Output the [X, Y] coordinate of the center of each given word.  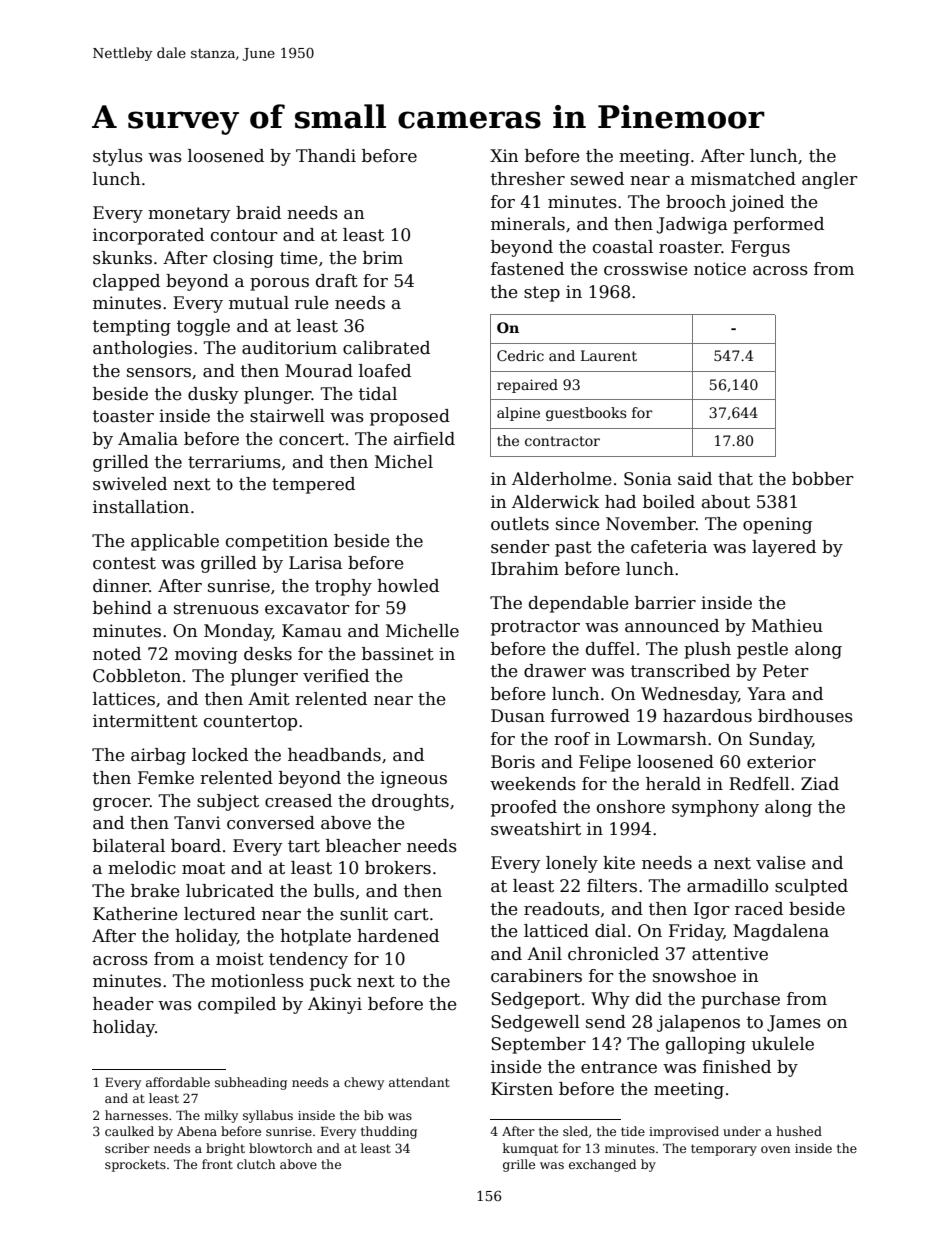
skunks [122, 258]
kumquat [530, 1149]
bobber [823, 479]
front [217, 1164]
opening [777, 525]
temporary [724, 1150]
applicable [175, 542]
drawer [555, 671]
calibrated [386, 348]
